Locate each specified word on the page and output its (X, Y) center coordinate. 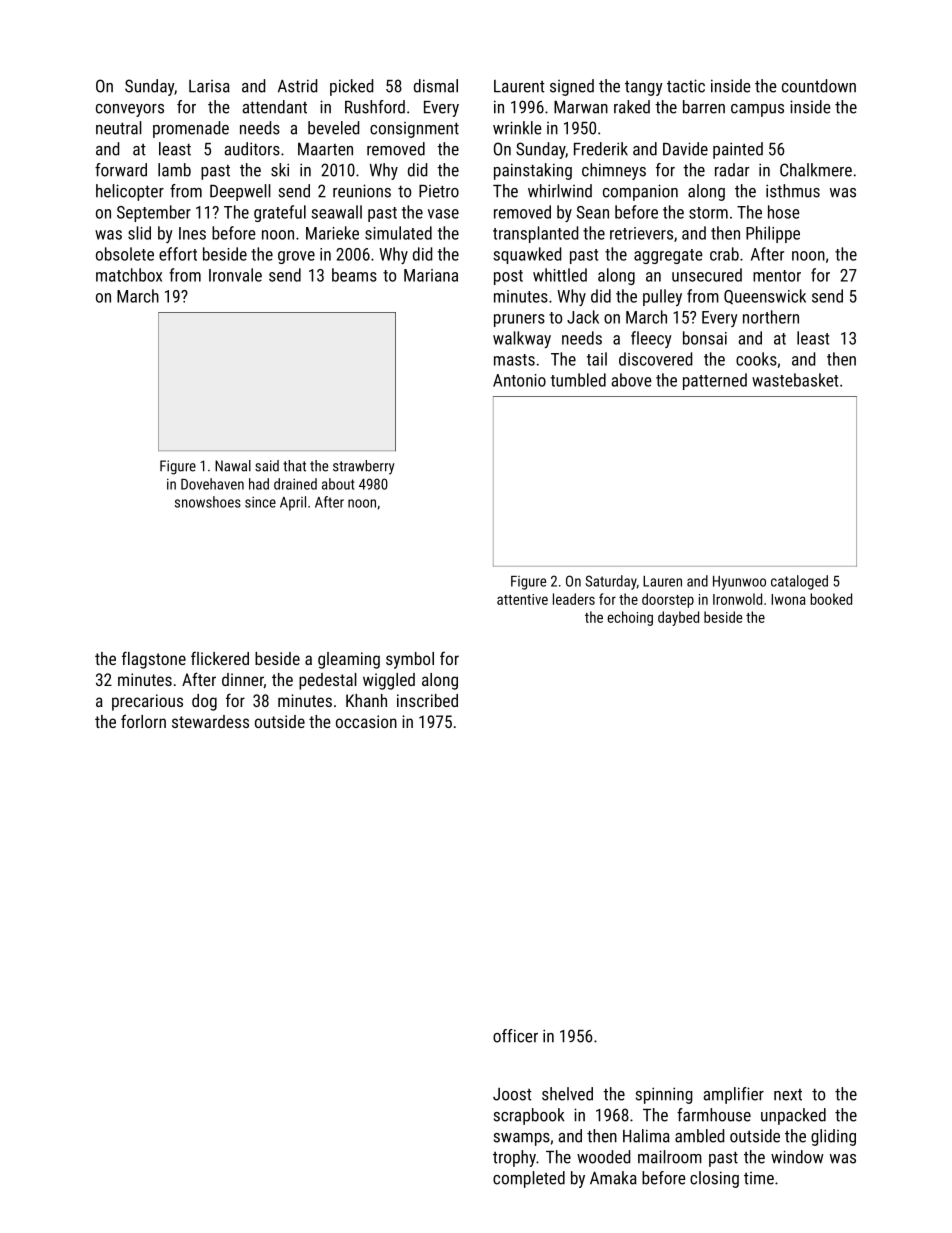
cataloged (799, 582)
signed (572, 87)
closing (714, 1179)
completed (529, 1179)
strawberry (364, 467)
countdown (819, 86)
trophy (514, 1158)
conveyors (130, 110)
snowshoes (208, 502)
